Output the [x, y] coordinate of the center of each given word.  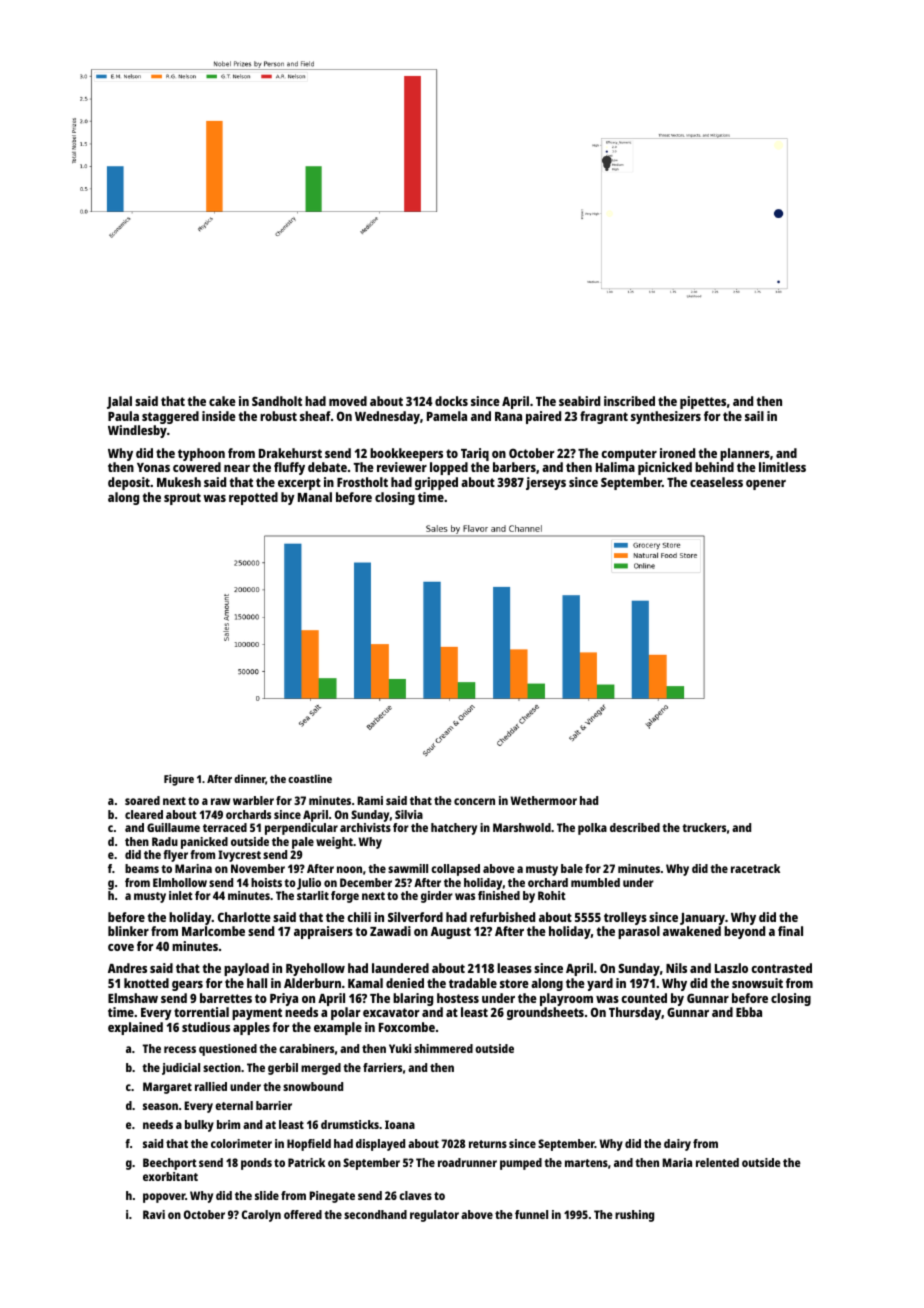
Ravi [154, 1214]
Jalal [119, 402]
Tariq [475, 454]
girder [437, 897]
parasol [639, 932]
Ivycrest [239, 856]
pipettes [703, 402]
